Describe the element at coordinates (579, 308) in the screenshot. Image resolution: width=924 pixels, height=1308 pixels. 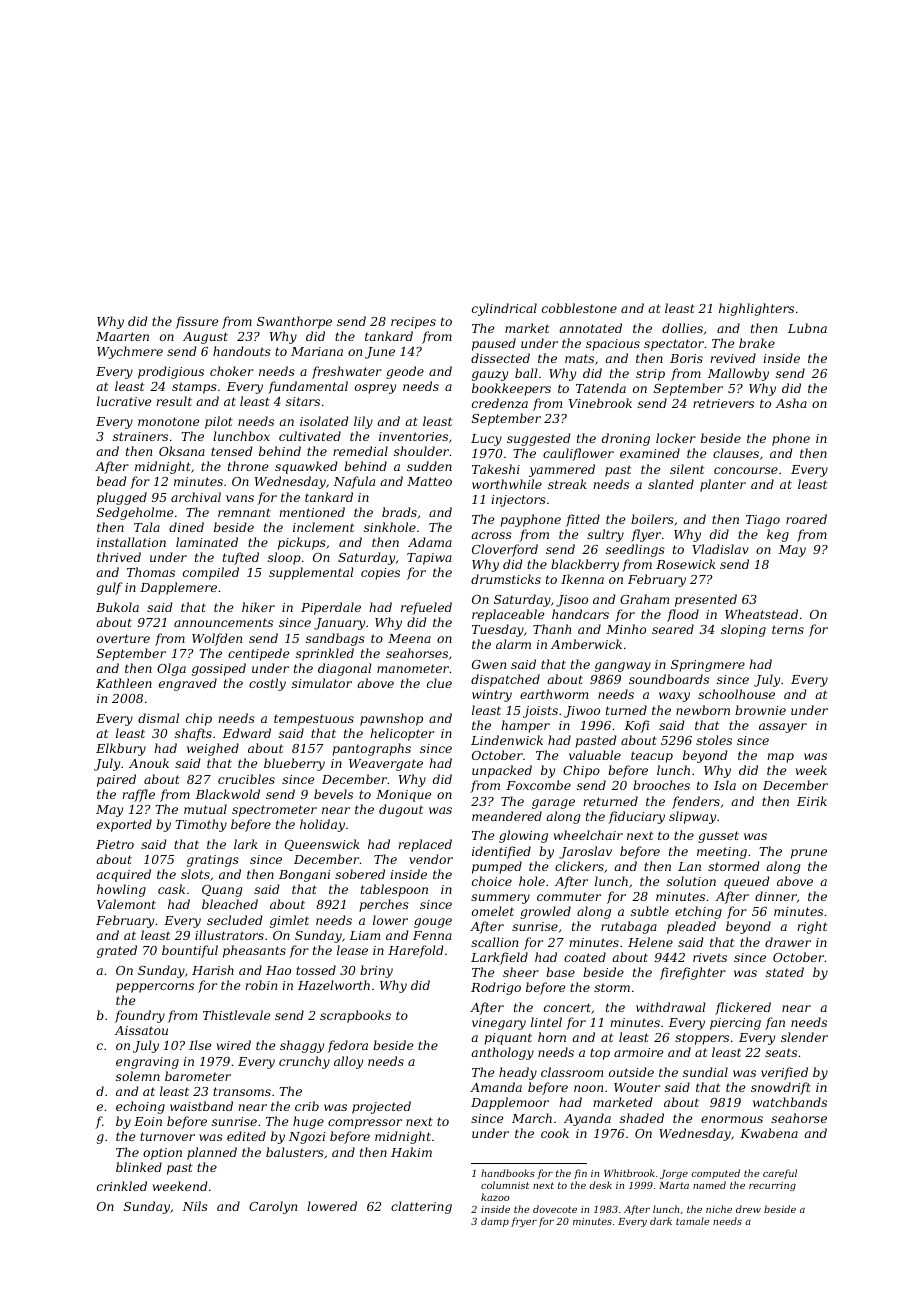
I see `cobblestone` at that location.
